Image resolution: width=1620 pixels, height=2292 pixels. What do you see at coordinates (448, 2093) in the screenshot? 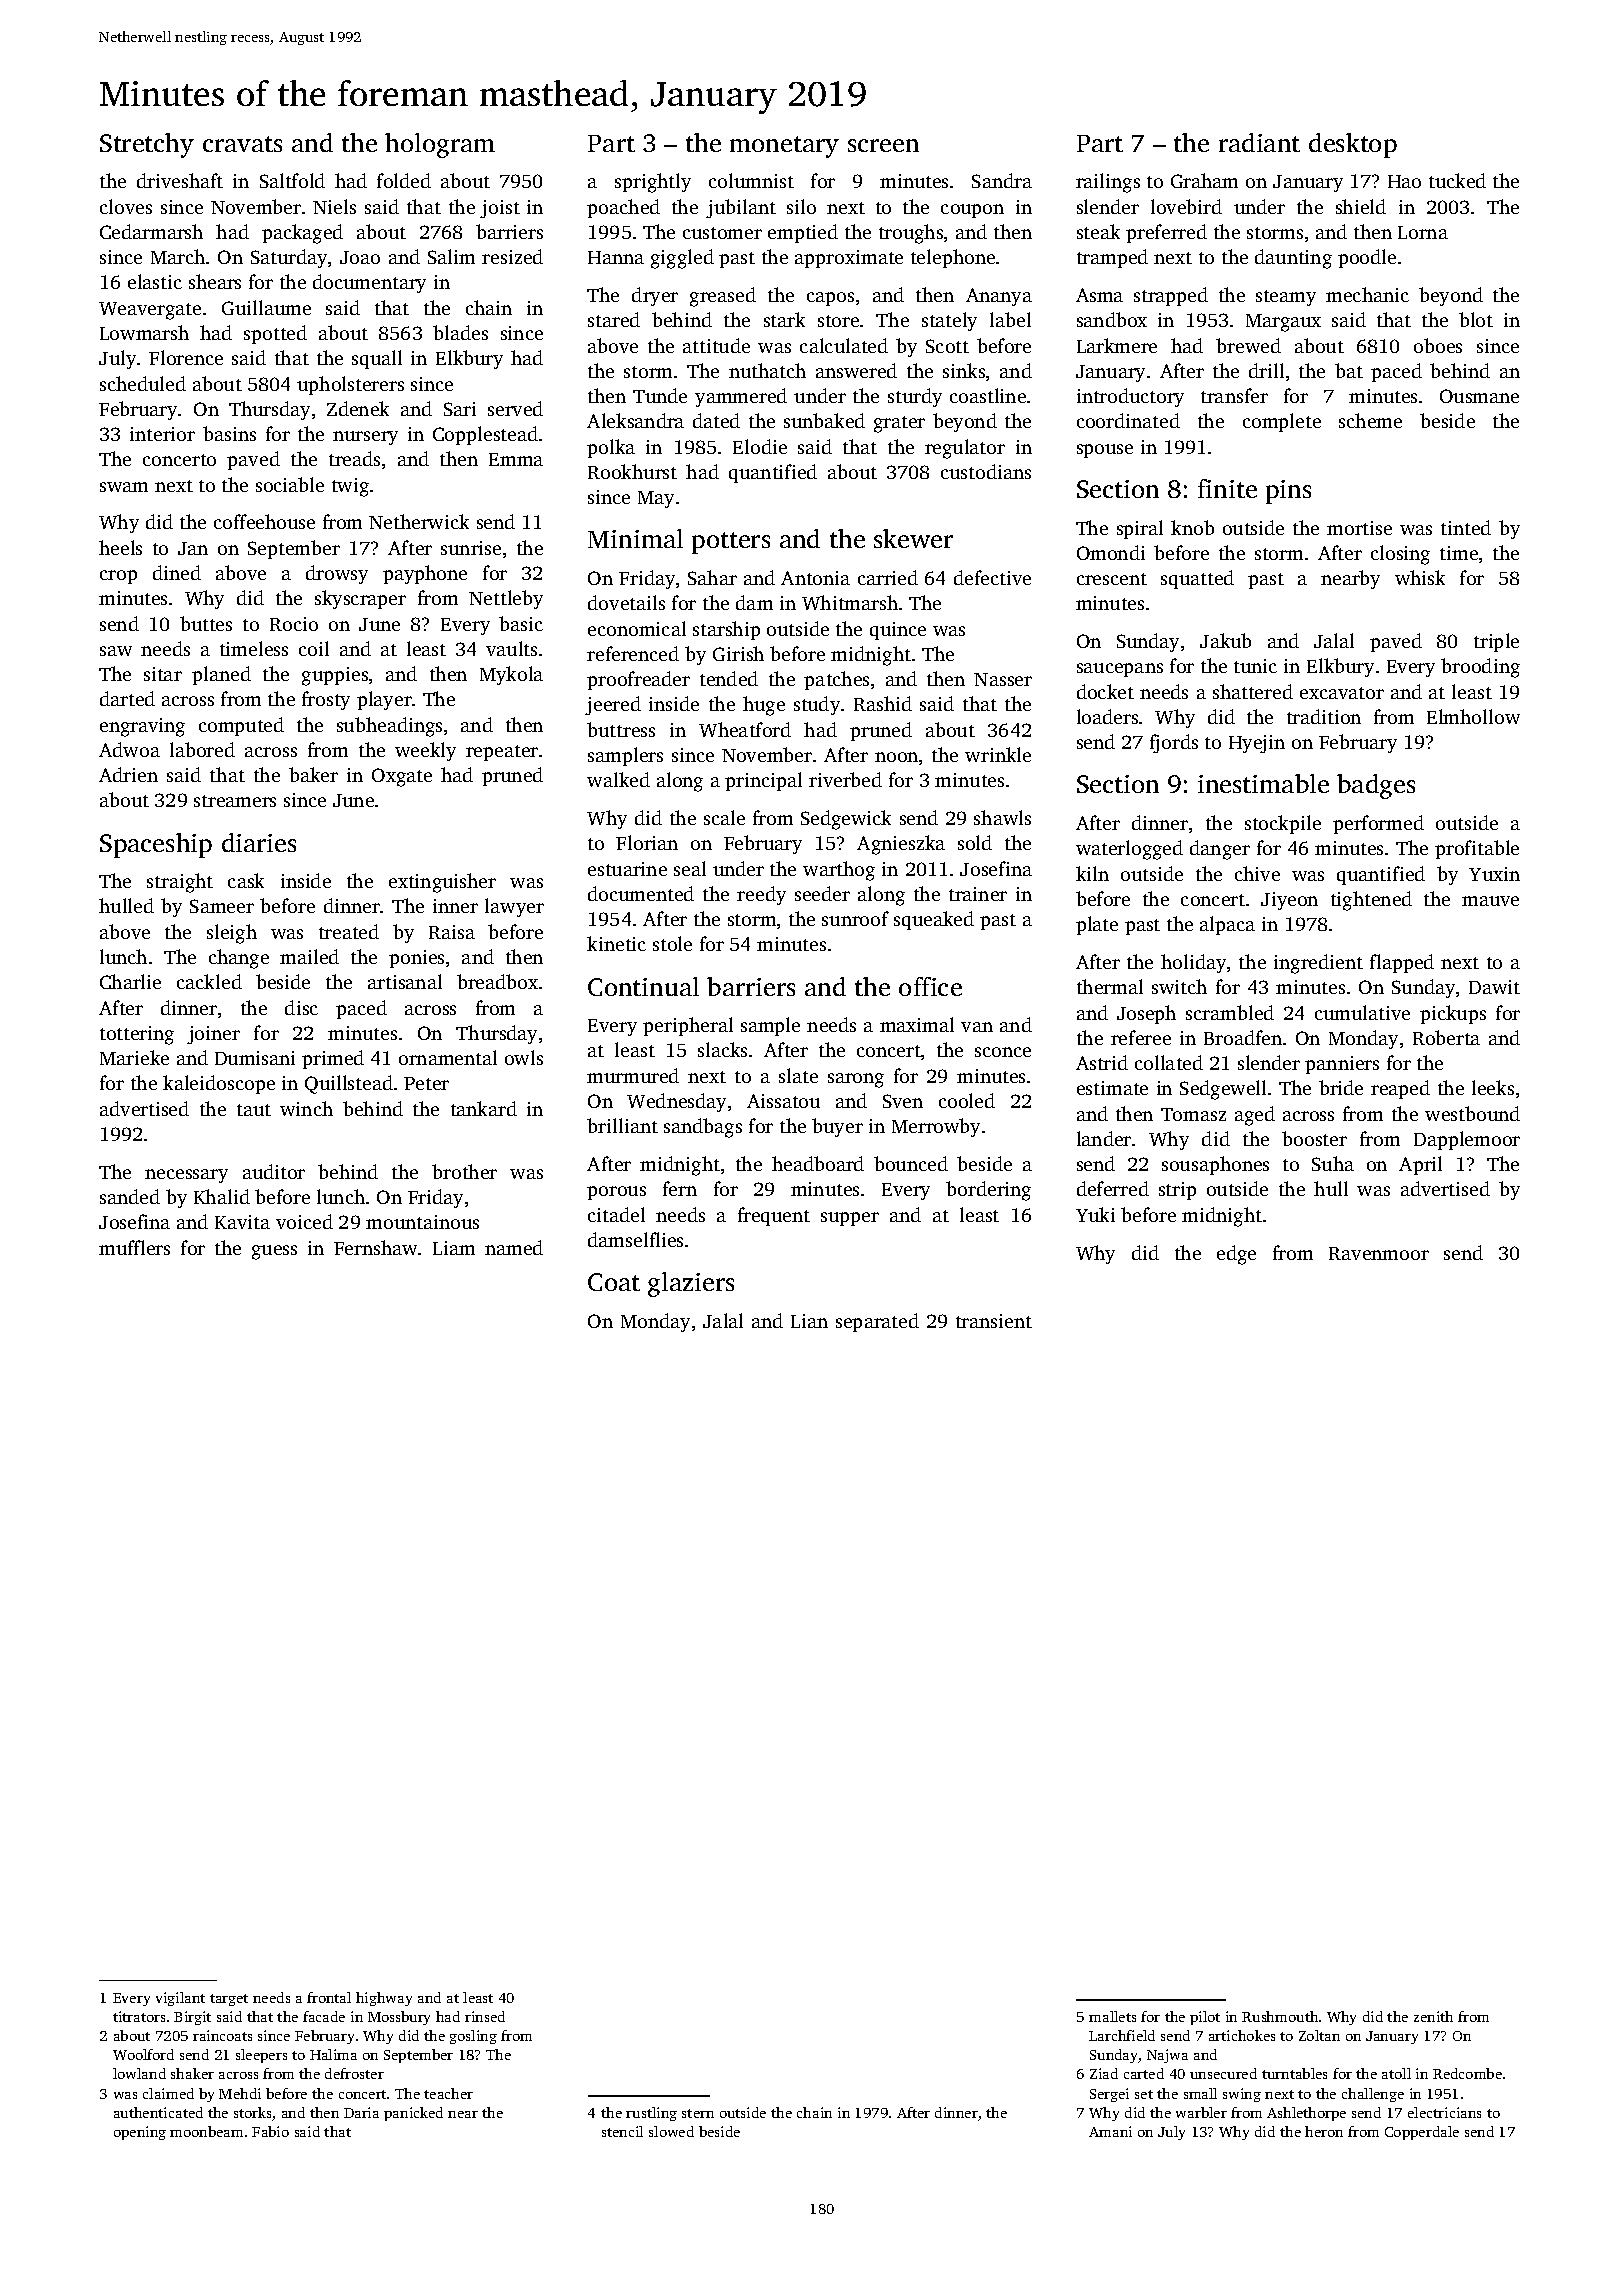
I see `teacher` at bounding box center [448, 2093].
